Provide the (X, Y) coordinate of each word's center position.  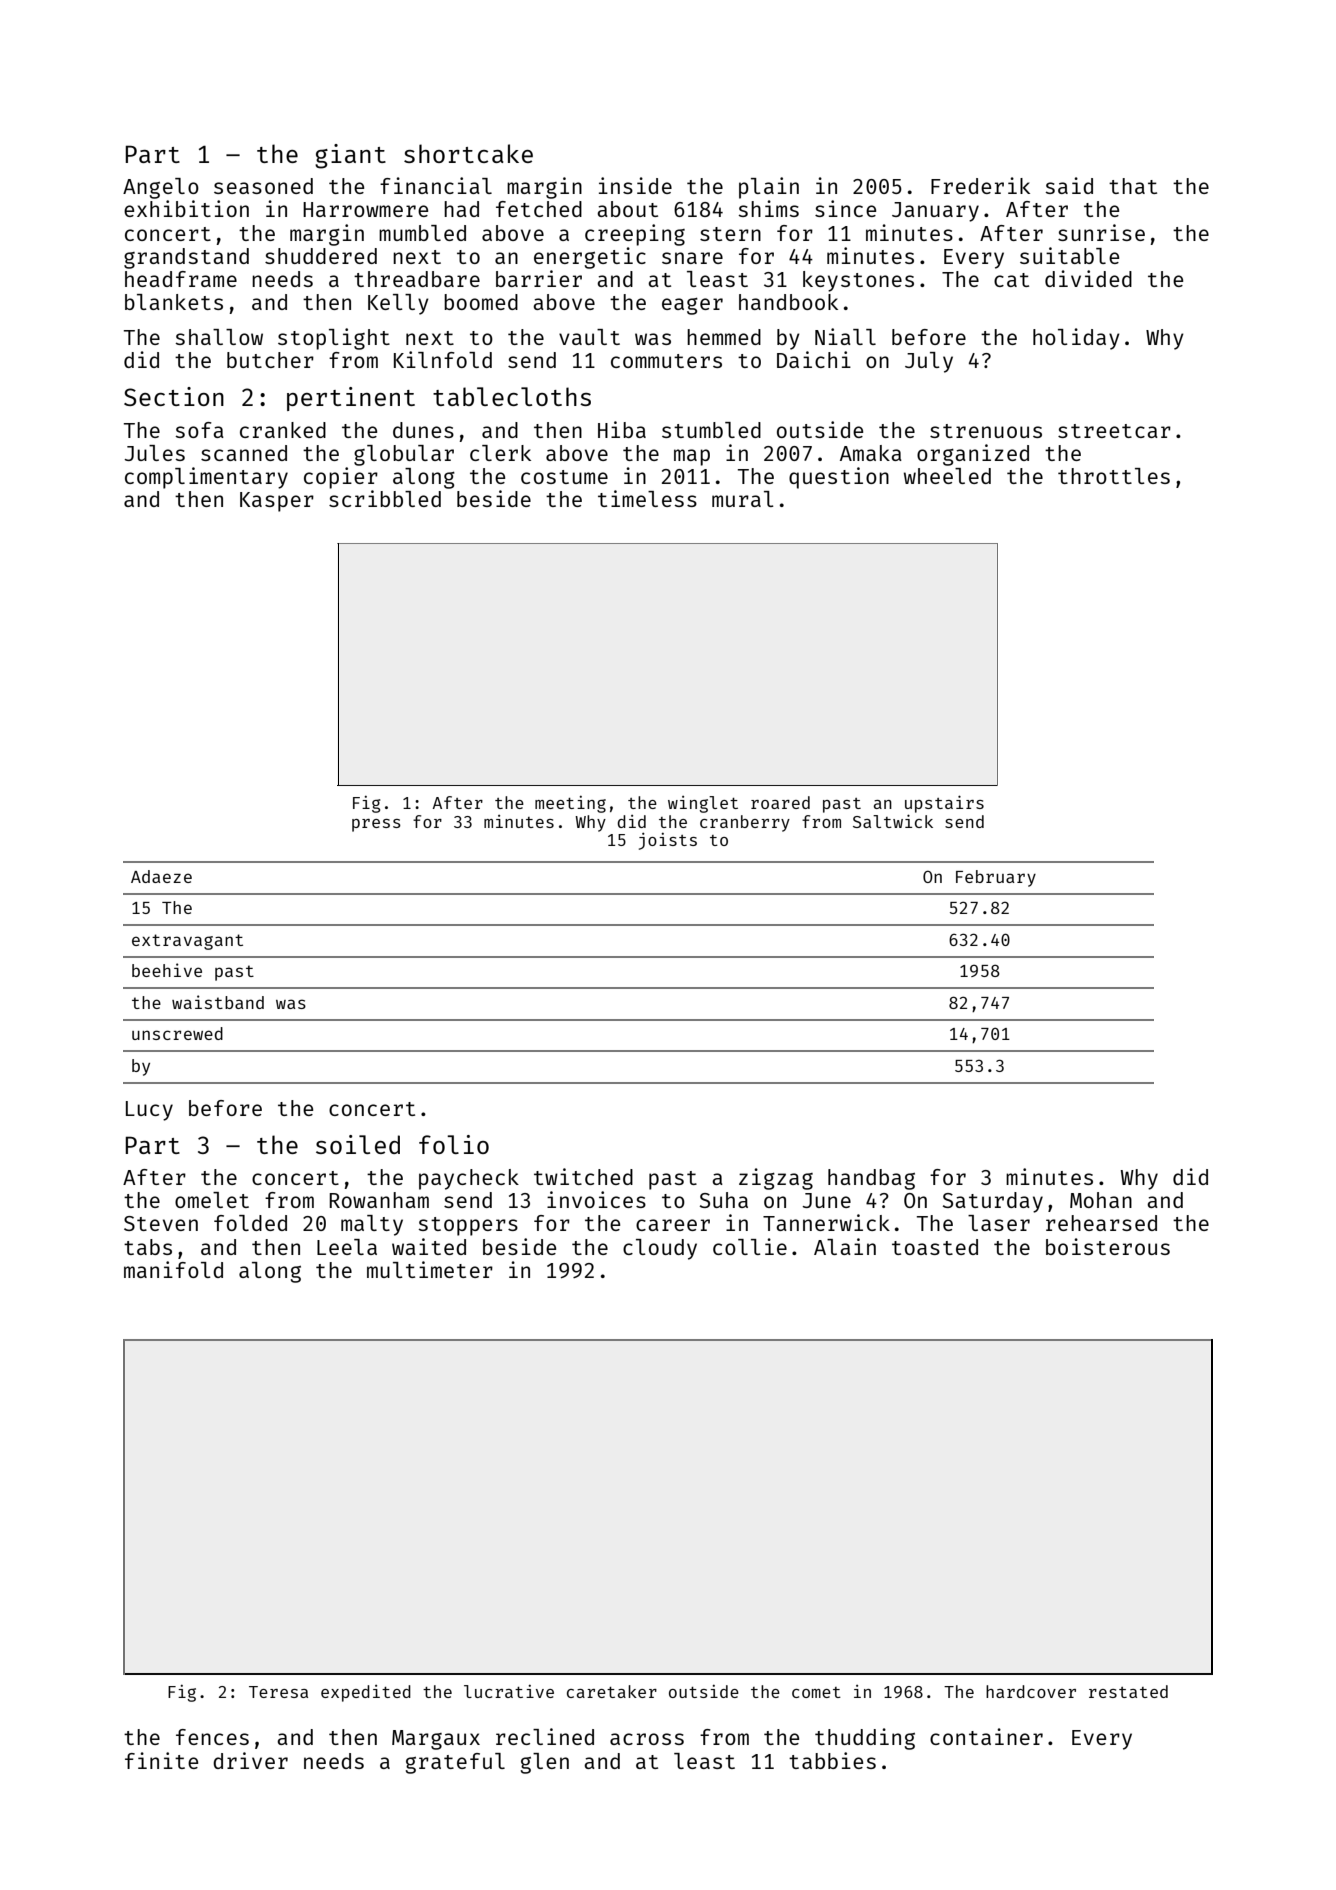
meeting (570, 804)
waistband (218, 1002)
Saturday (993, 1202)
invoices (596, 1199)
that (1133, 186)
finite (161, 1760)
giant (350, 156)
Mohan (1101, 1200)
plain (769, 188)
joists (668, 841)
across (647, 1739)
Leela (347, 1247)
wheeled (947, 476)
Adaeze (161, 876)
